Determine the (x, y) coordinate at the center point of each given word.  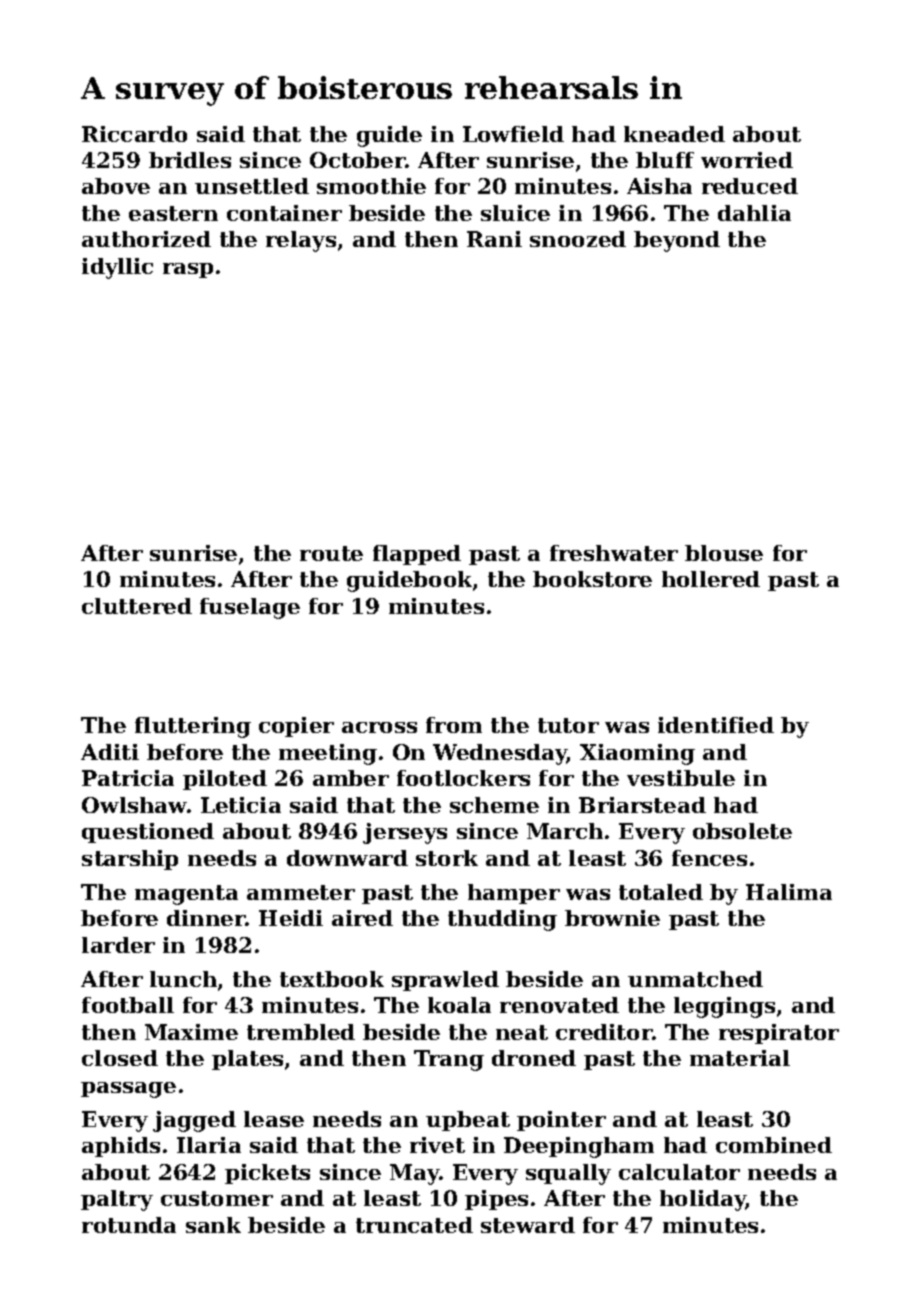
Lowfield (513, 134)
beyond (677, 241)
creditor (604, 1032)
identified (716, 725)
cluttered (137, 606)
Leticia (241, 805)
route (331, 553)
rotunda (129, 1225)
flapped (417, 555)
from (454, 725)
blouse (724, 553)
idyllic (117, 268)
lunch (183, 979)
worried (747, 160)
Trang (449, 1060)
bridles (190, 160)
